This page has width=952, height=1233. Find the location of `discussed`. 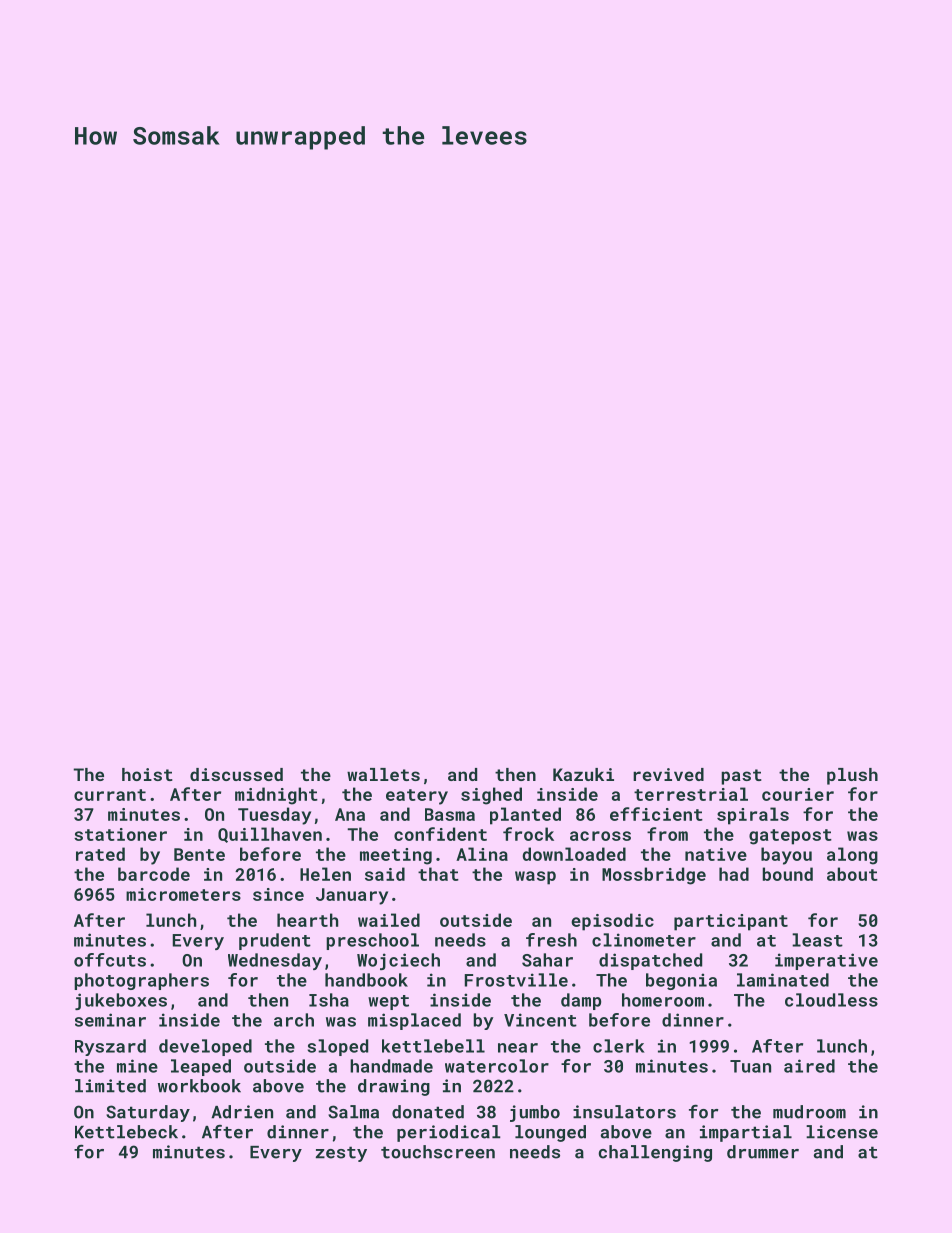

discussed is located at coordinates (236, 774).
